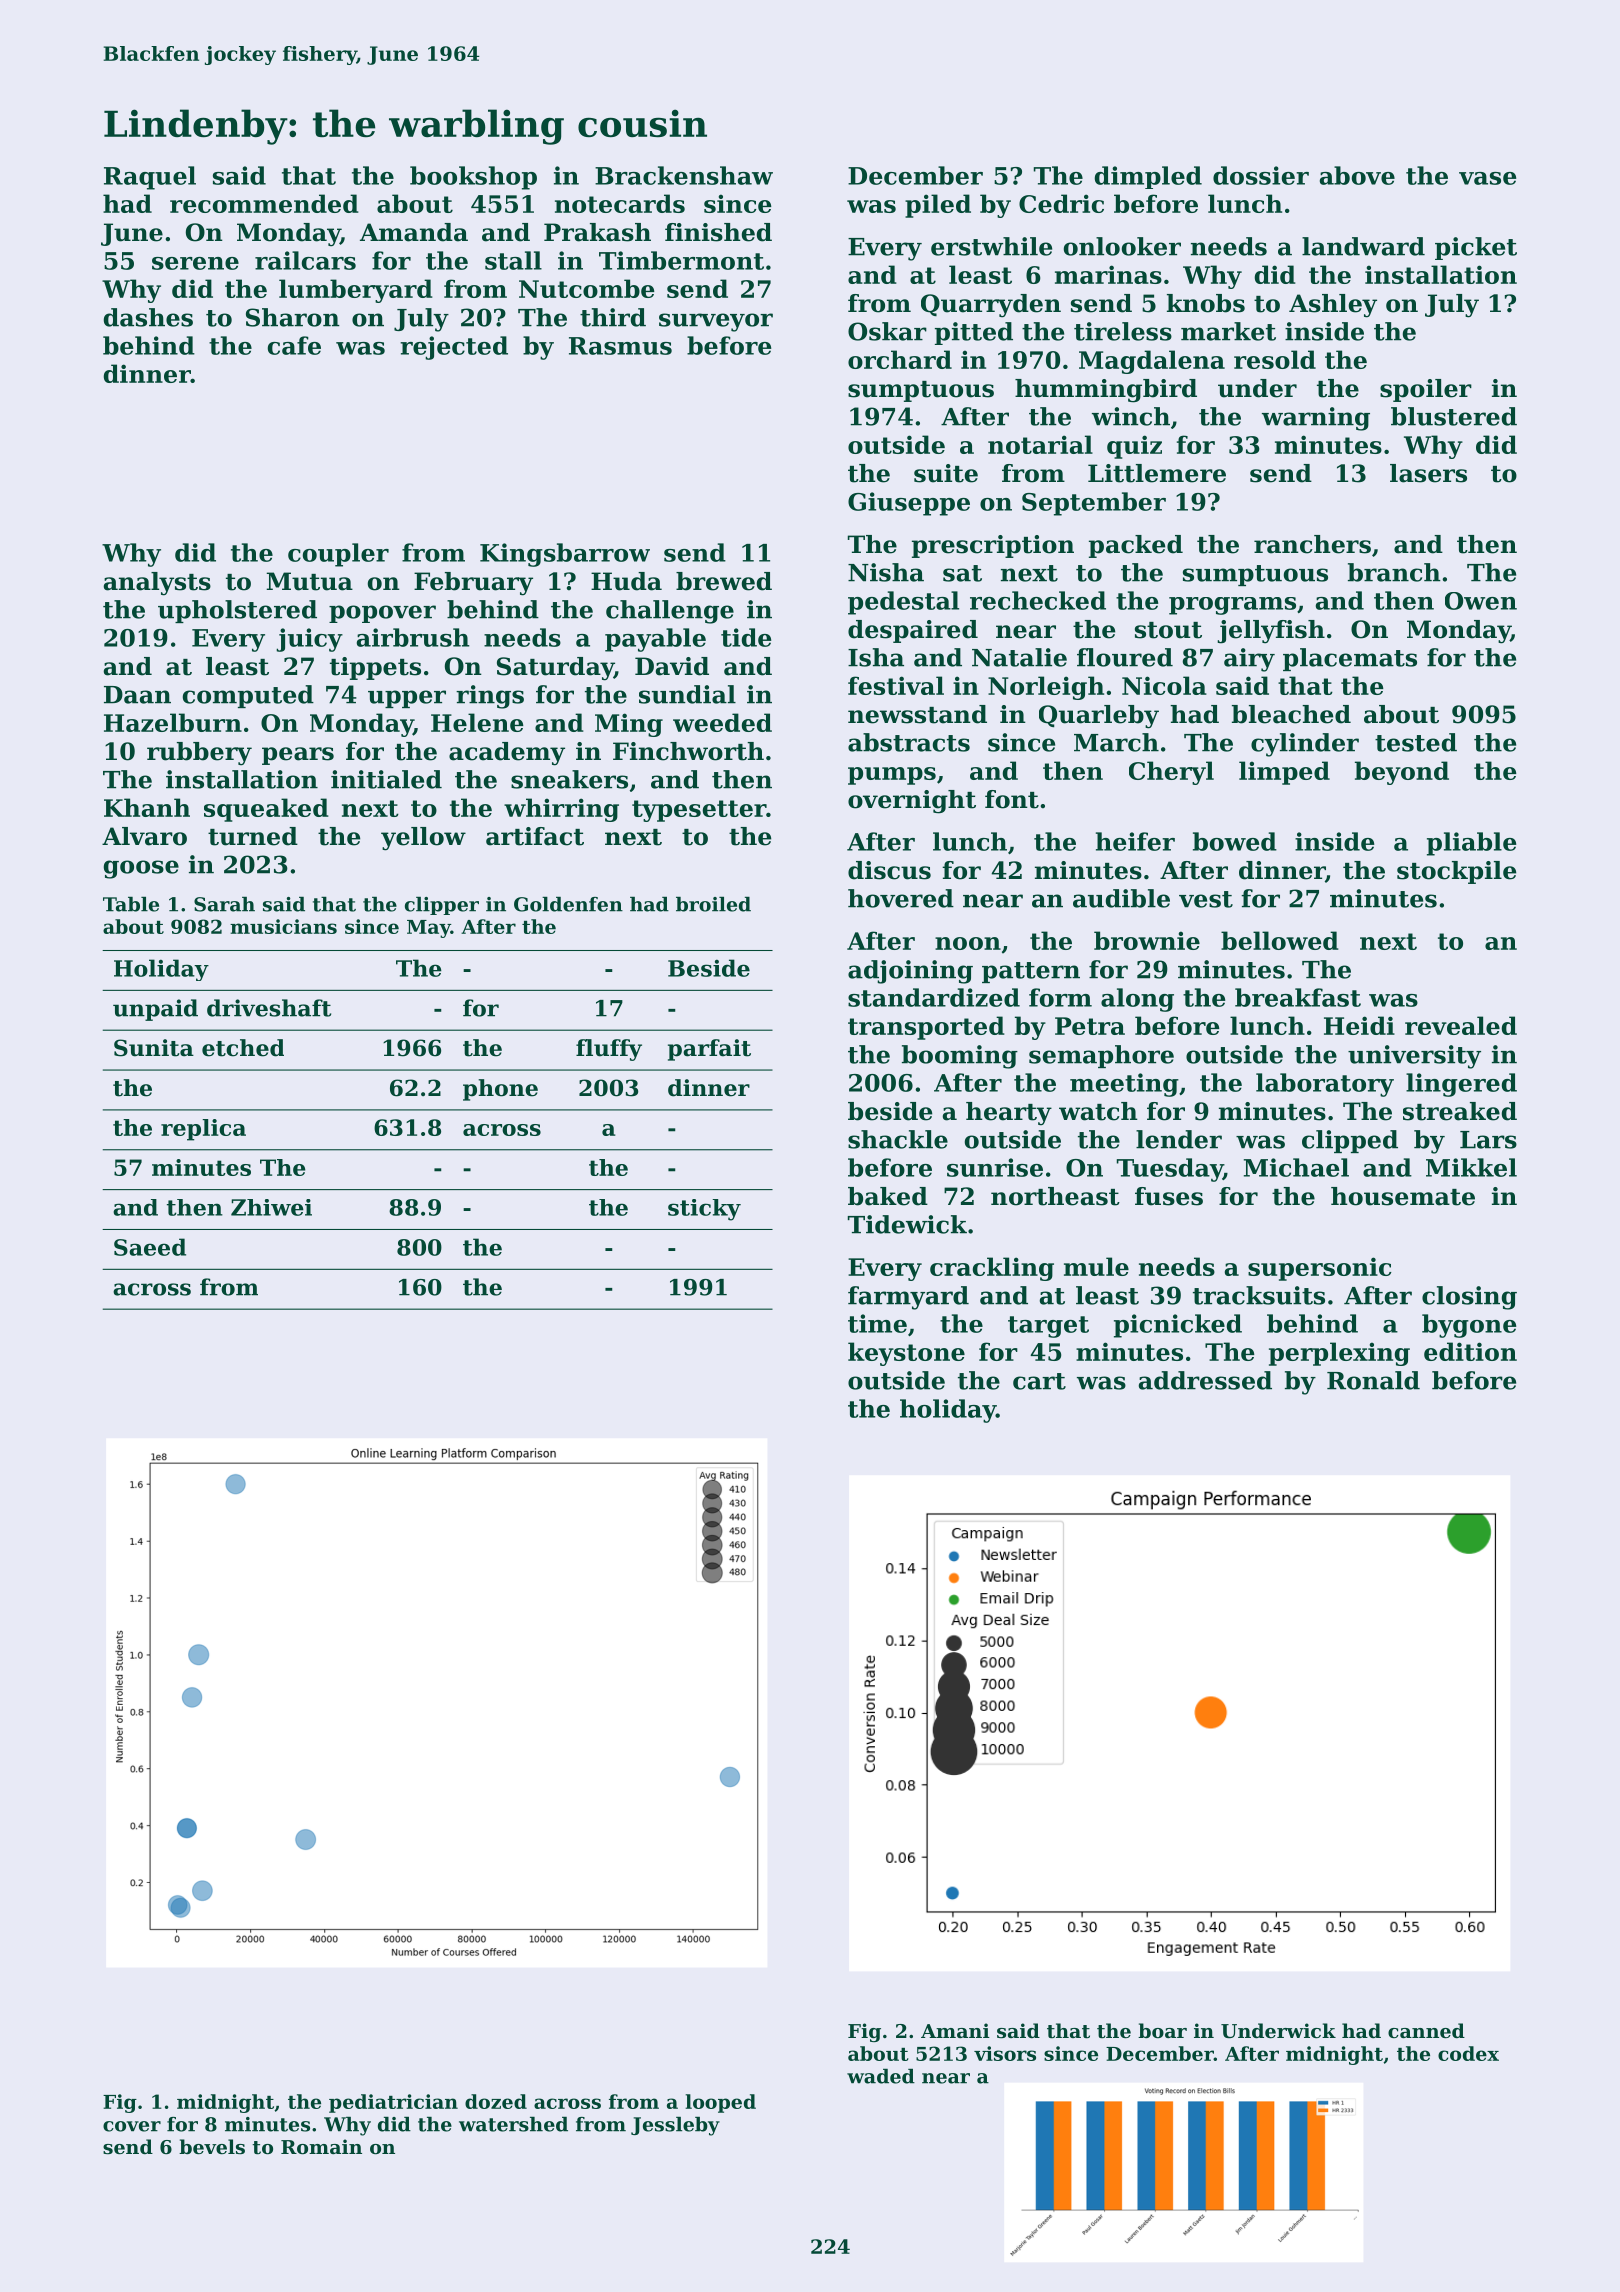 This screenshot has width=1620, height=2292. I want to click on above, so click(1357, 175).
